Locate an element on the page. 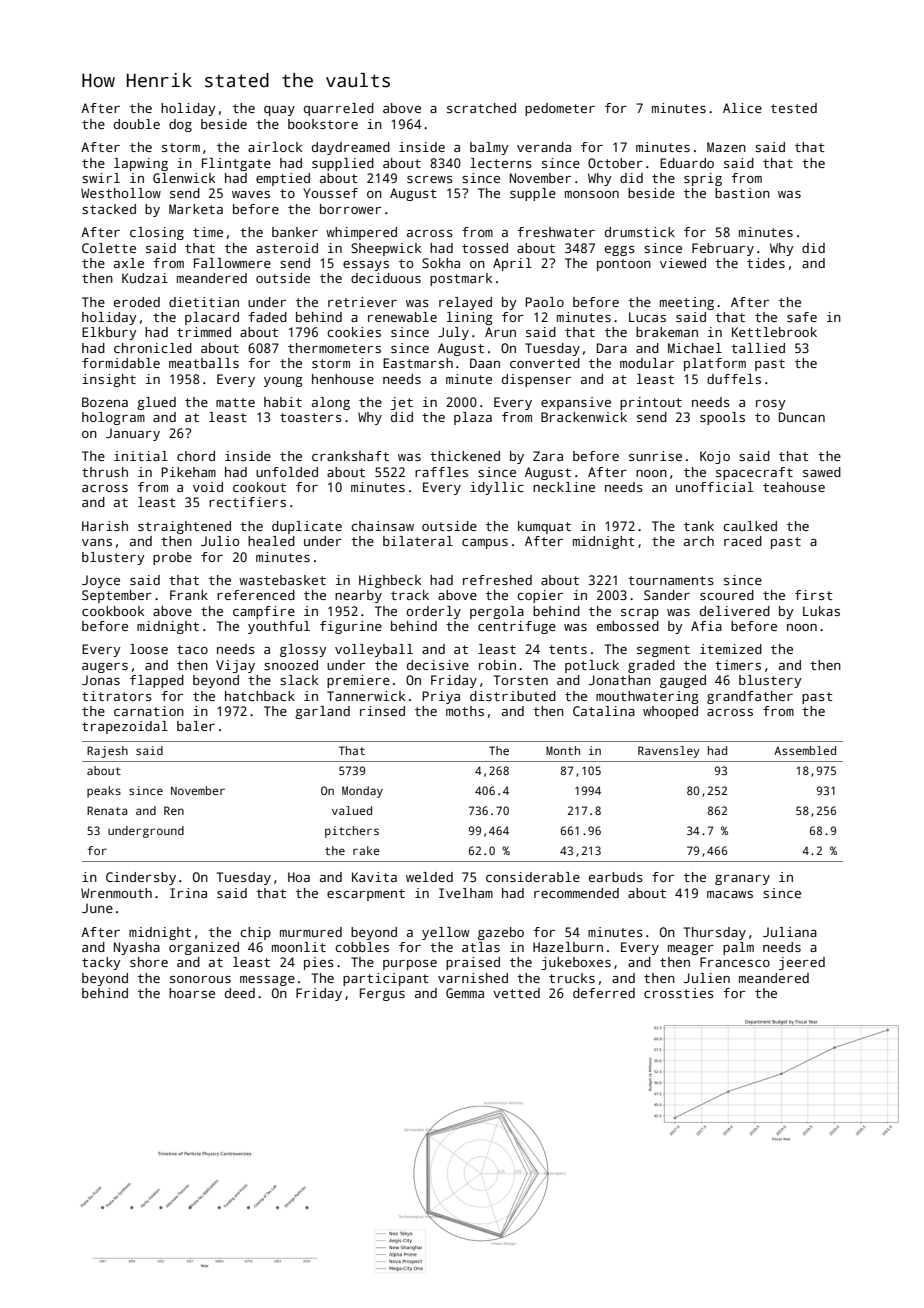 This document has width=924, height=1308. Eduardo is located at coordinates (687, 163).
